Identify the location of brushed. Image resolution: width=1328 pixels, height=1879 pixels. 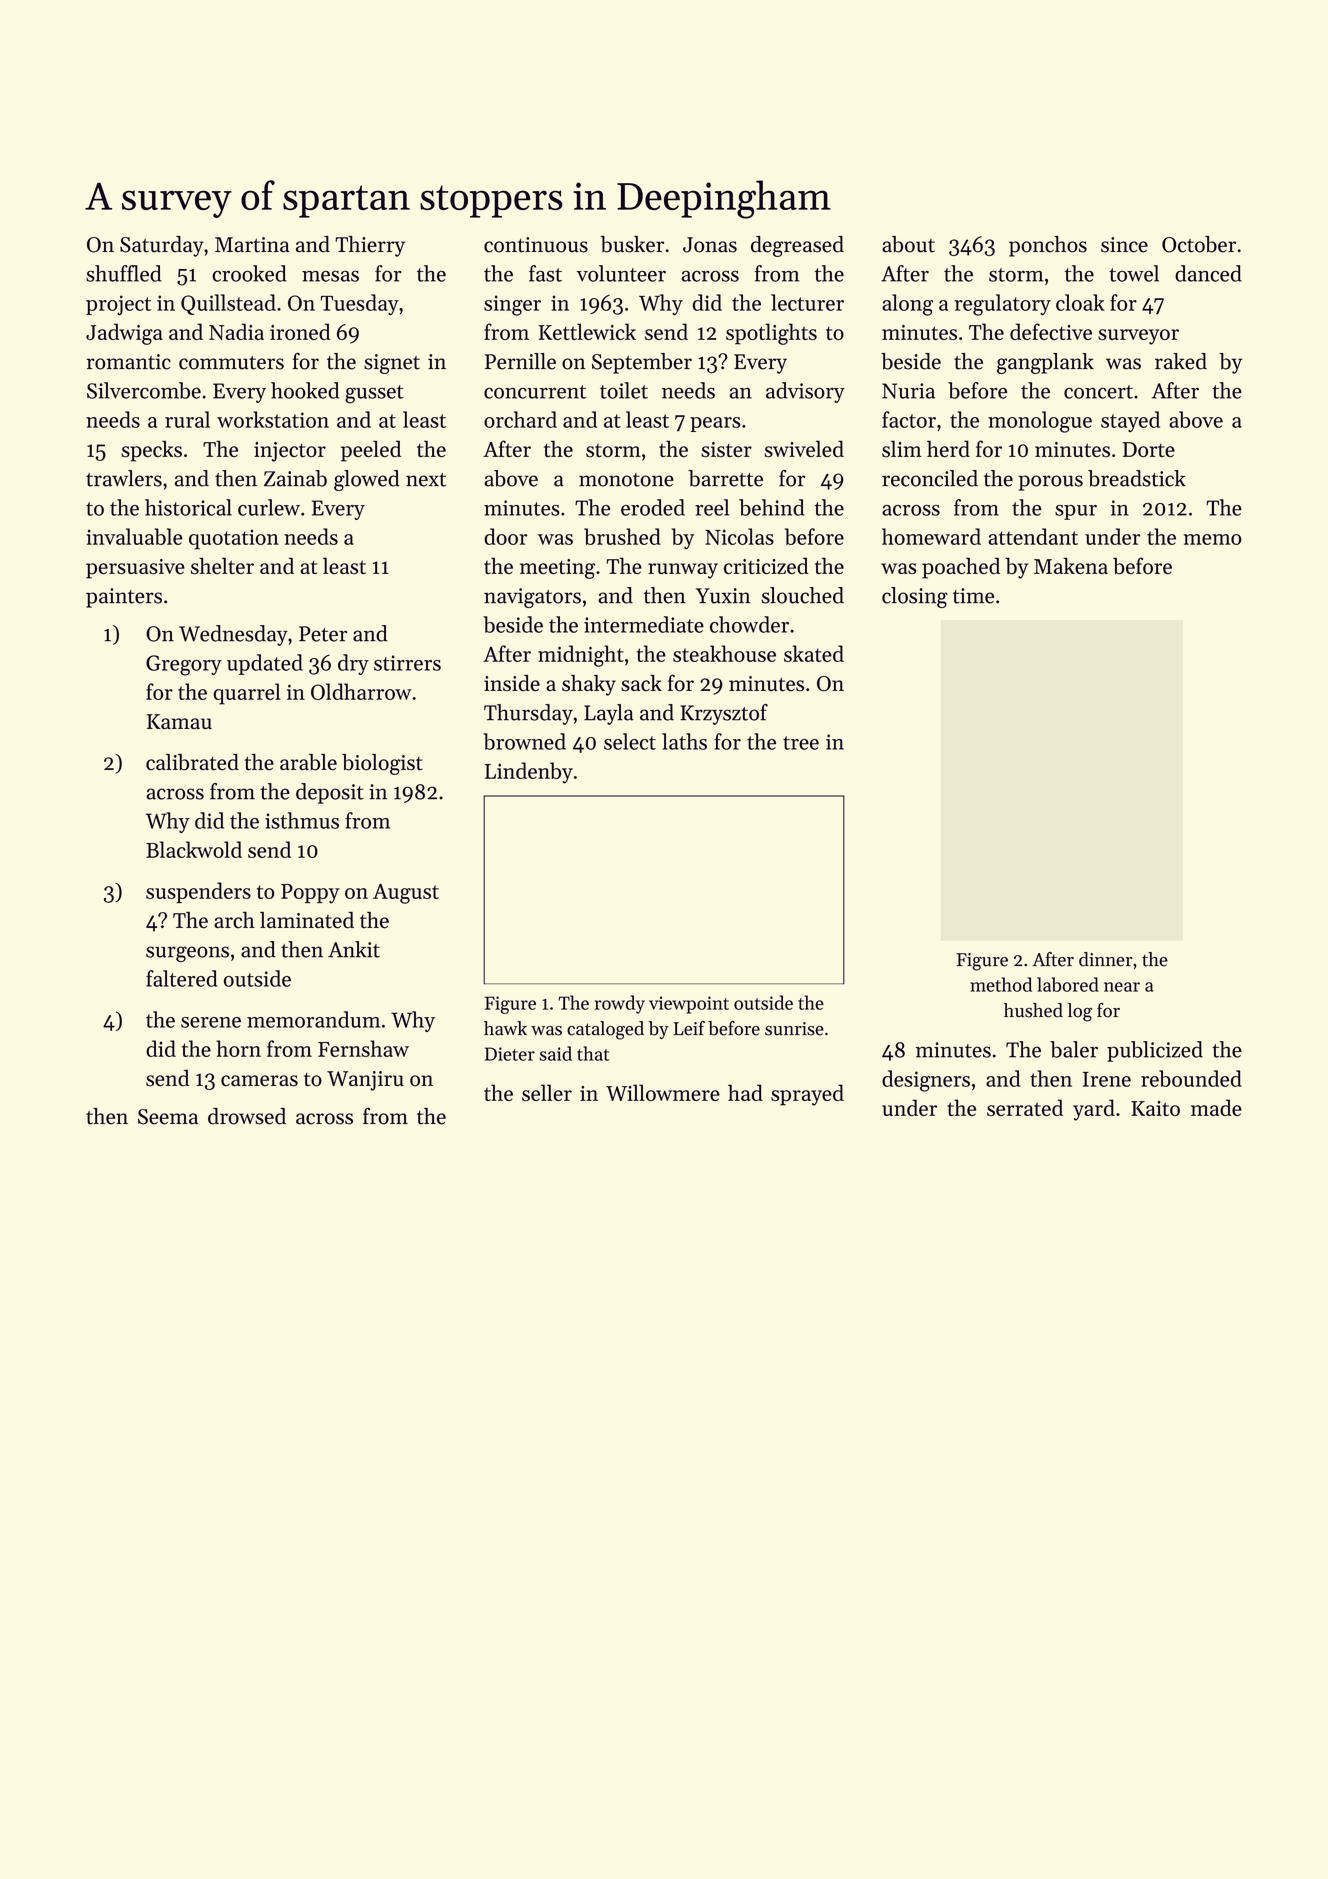
(622, 536).
